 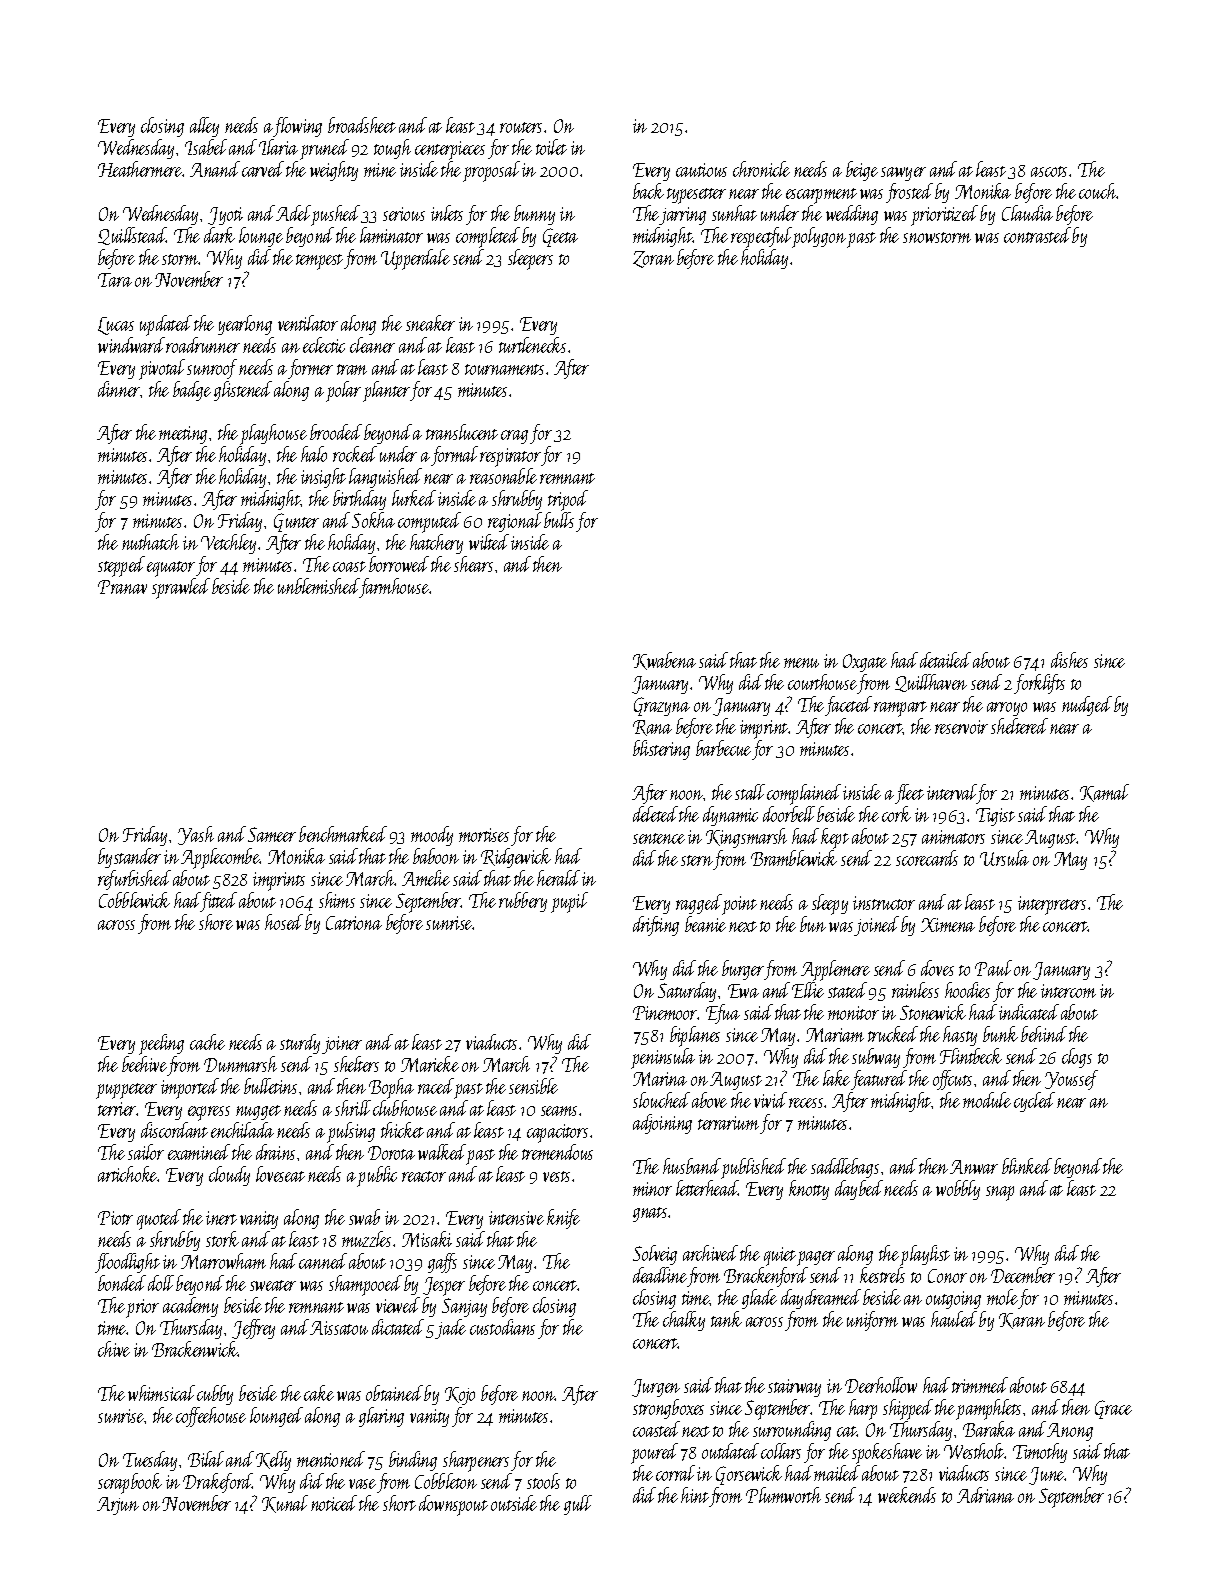 I want to click on Kelly, so click(x=273, y=1461).
